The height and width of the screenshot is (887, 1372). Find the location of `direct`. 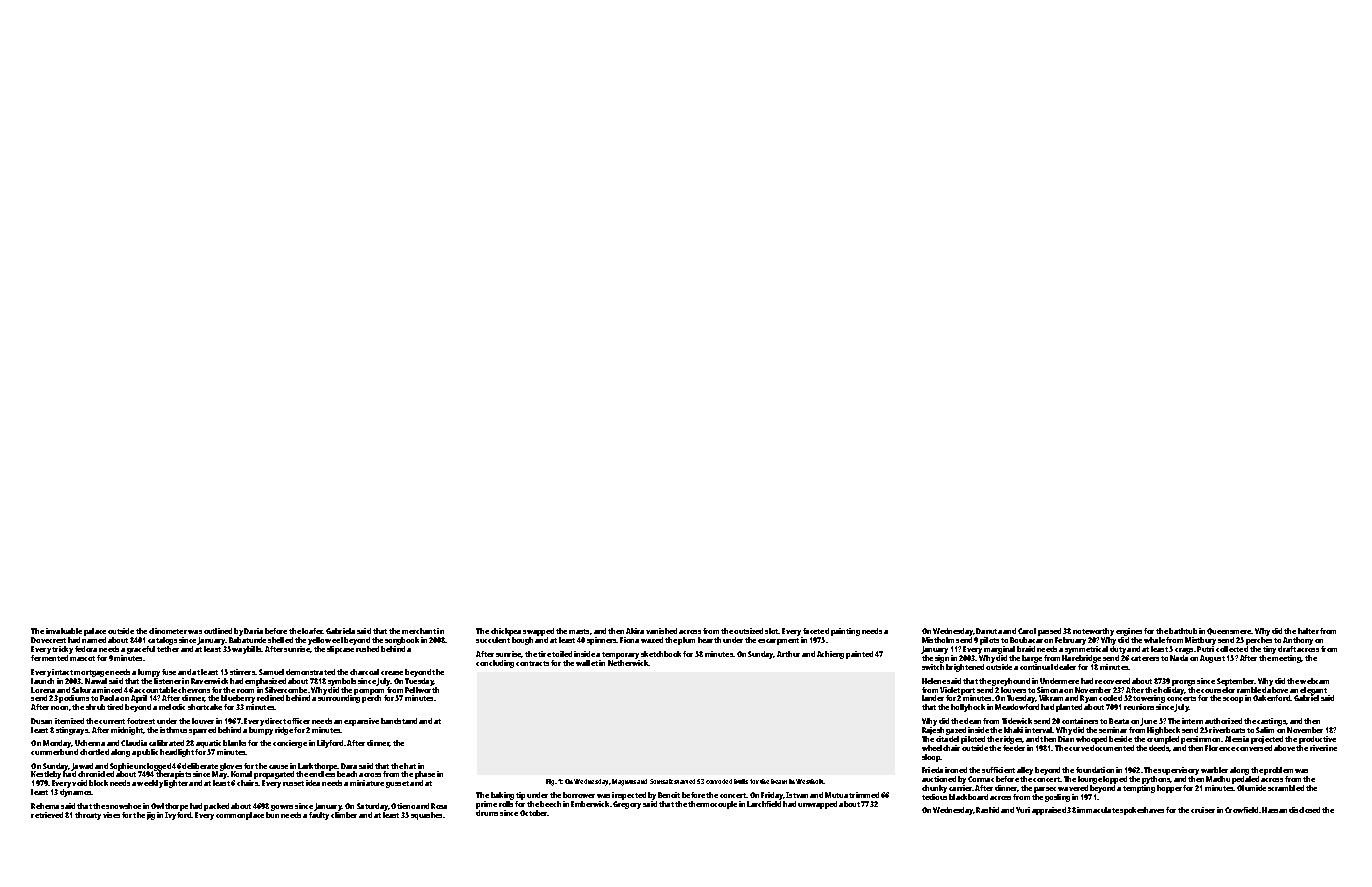

direct is located at coordinates (275, 721).
